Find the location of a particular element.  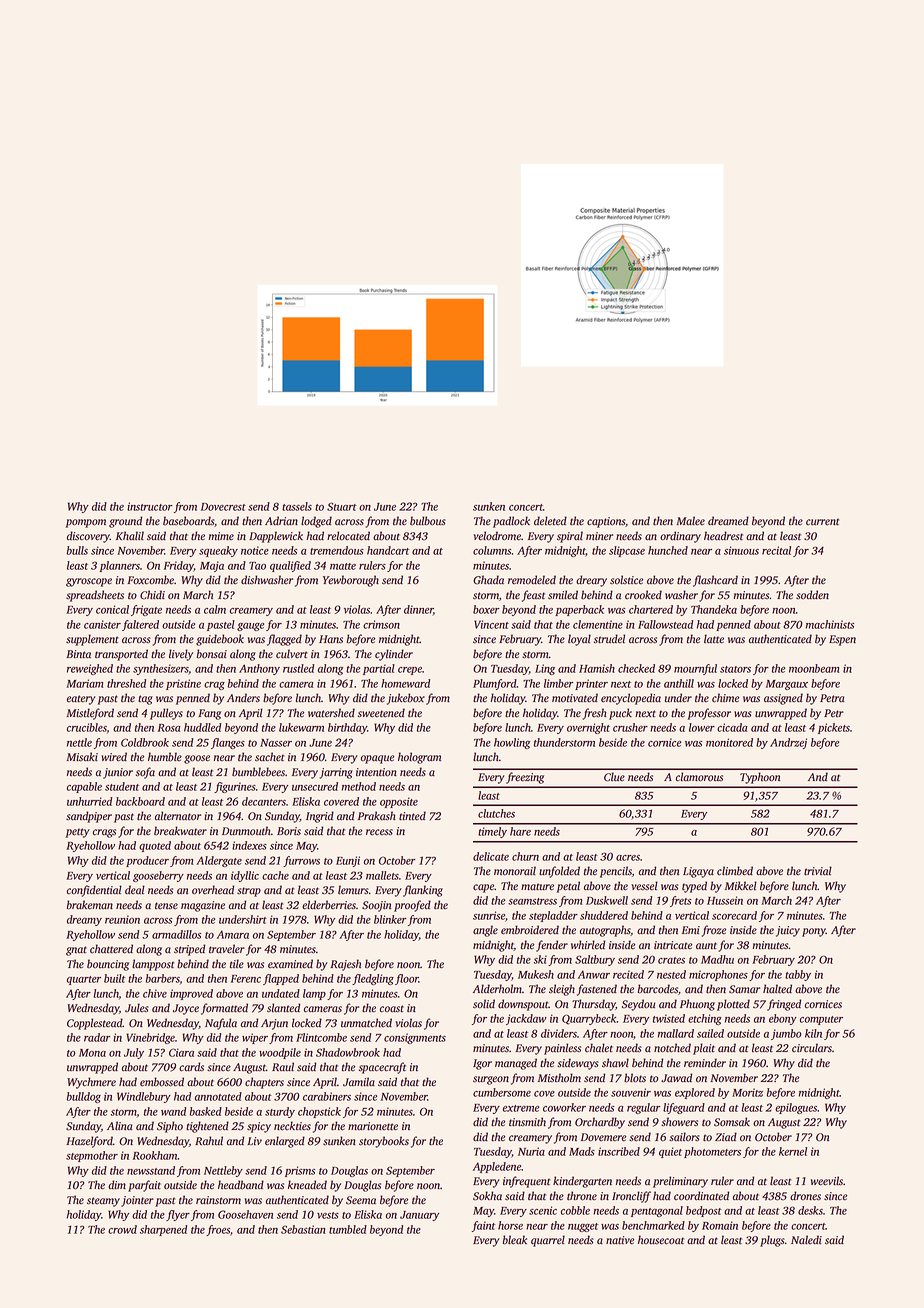

faint is located at coordinates (483, 1226).
